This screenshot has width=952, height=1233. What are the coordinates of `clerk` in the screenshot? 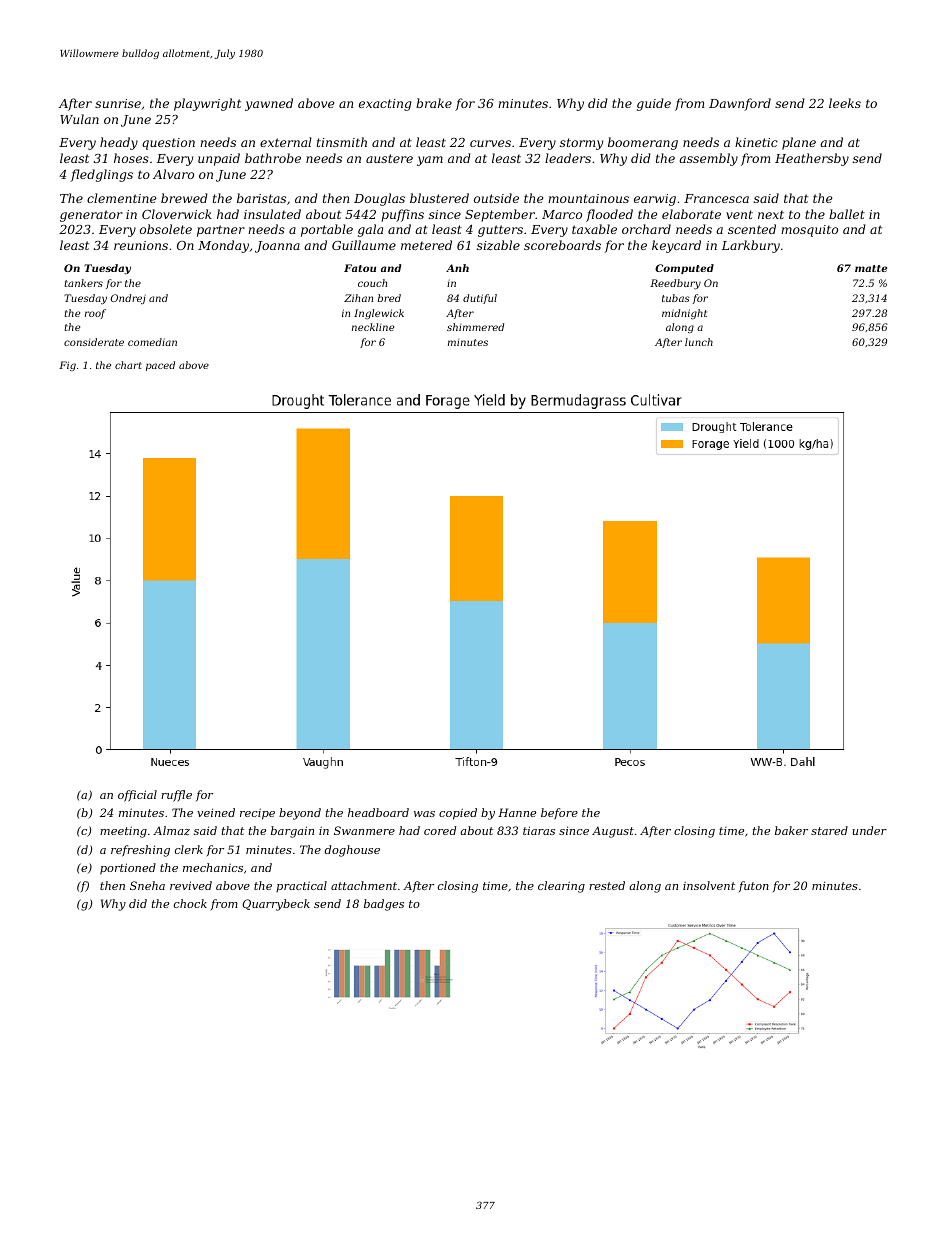 It's located at (189, 849).
